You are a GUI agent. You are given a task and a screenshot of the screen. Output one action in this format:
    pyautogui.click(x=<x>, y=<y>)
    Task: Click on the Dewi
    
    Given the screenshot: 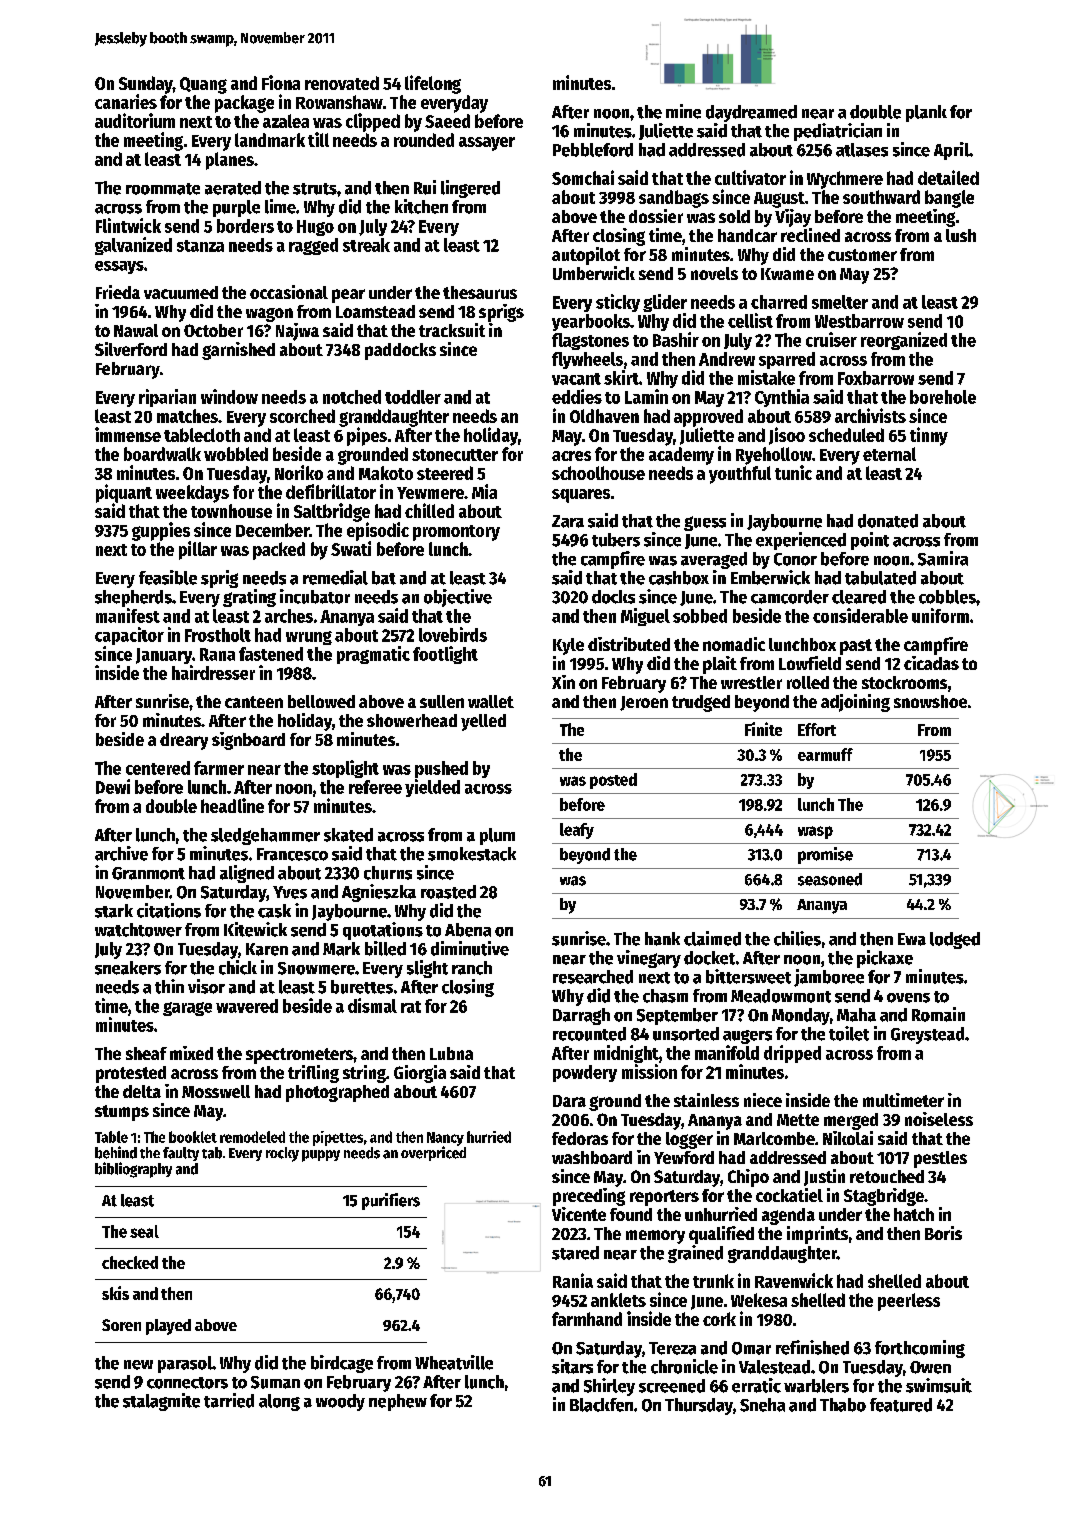 What is the action you would take?
    pyautogui.click(x=113, y=786)
